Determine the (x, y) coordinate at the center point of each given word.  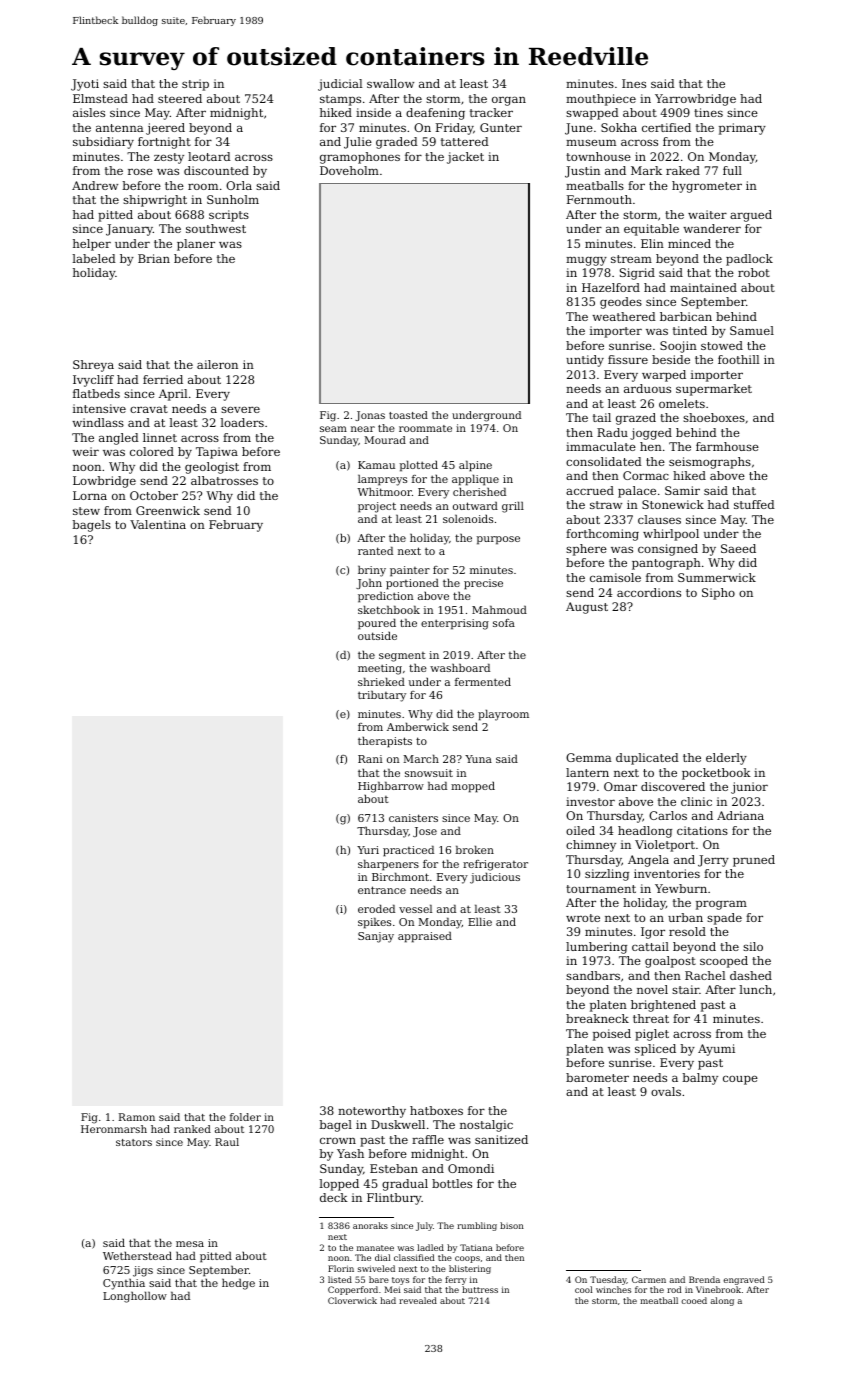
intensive (99, 408)
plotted (419, 466)
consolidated (604, 461)
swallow (390, 83)
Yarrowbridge (695, 100)
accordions (649, 592)
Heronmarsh (114, 1129)
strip (195, 85)
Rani (370, 759)
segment (402, 657)
